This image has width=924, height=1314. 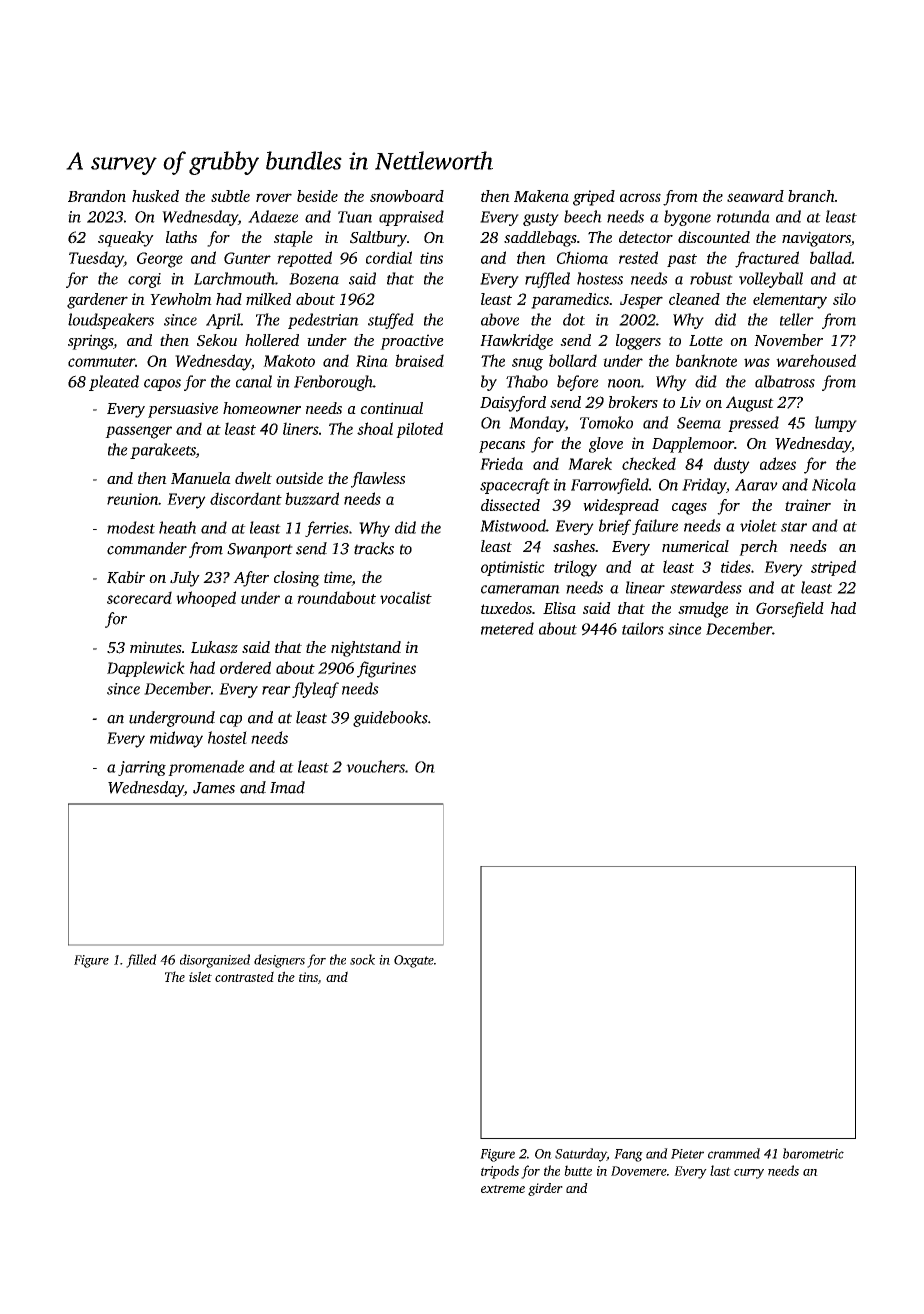 What do you see at coordinates (317, 196) in the image?
I see `beside` at bounding box center [317, 196].
